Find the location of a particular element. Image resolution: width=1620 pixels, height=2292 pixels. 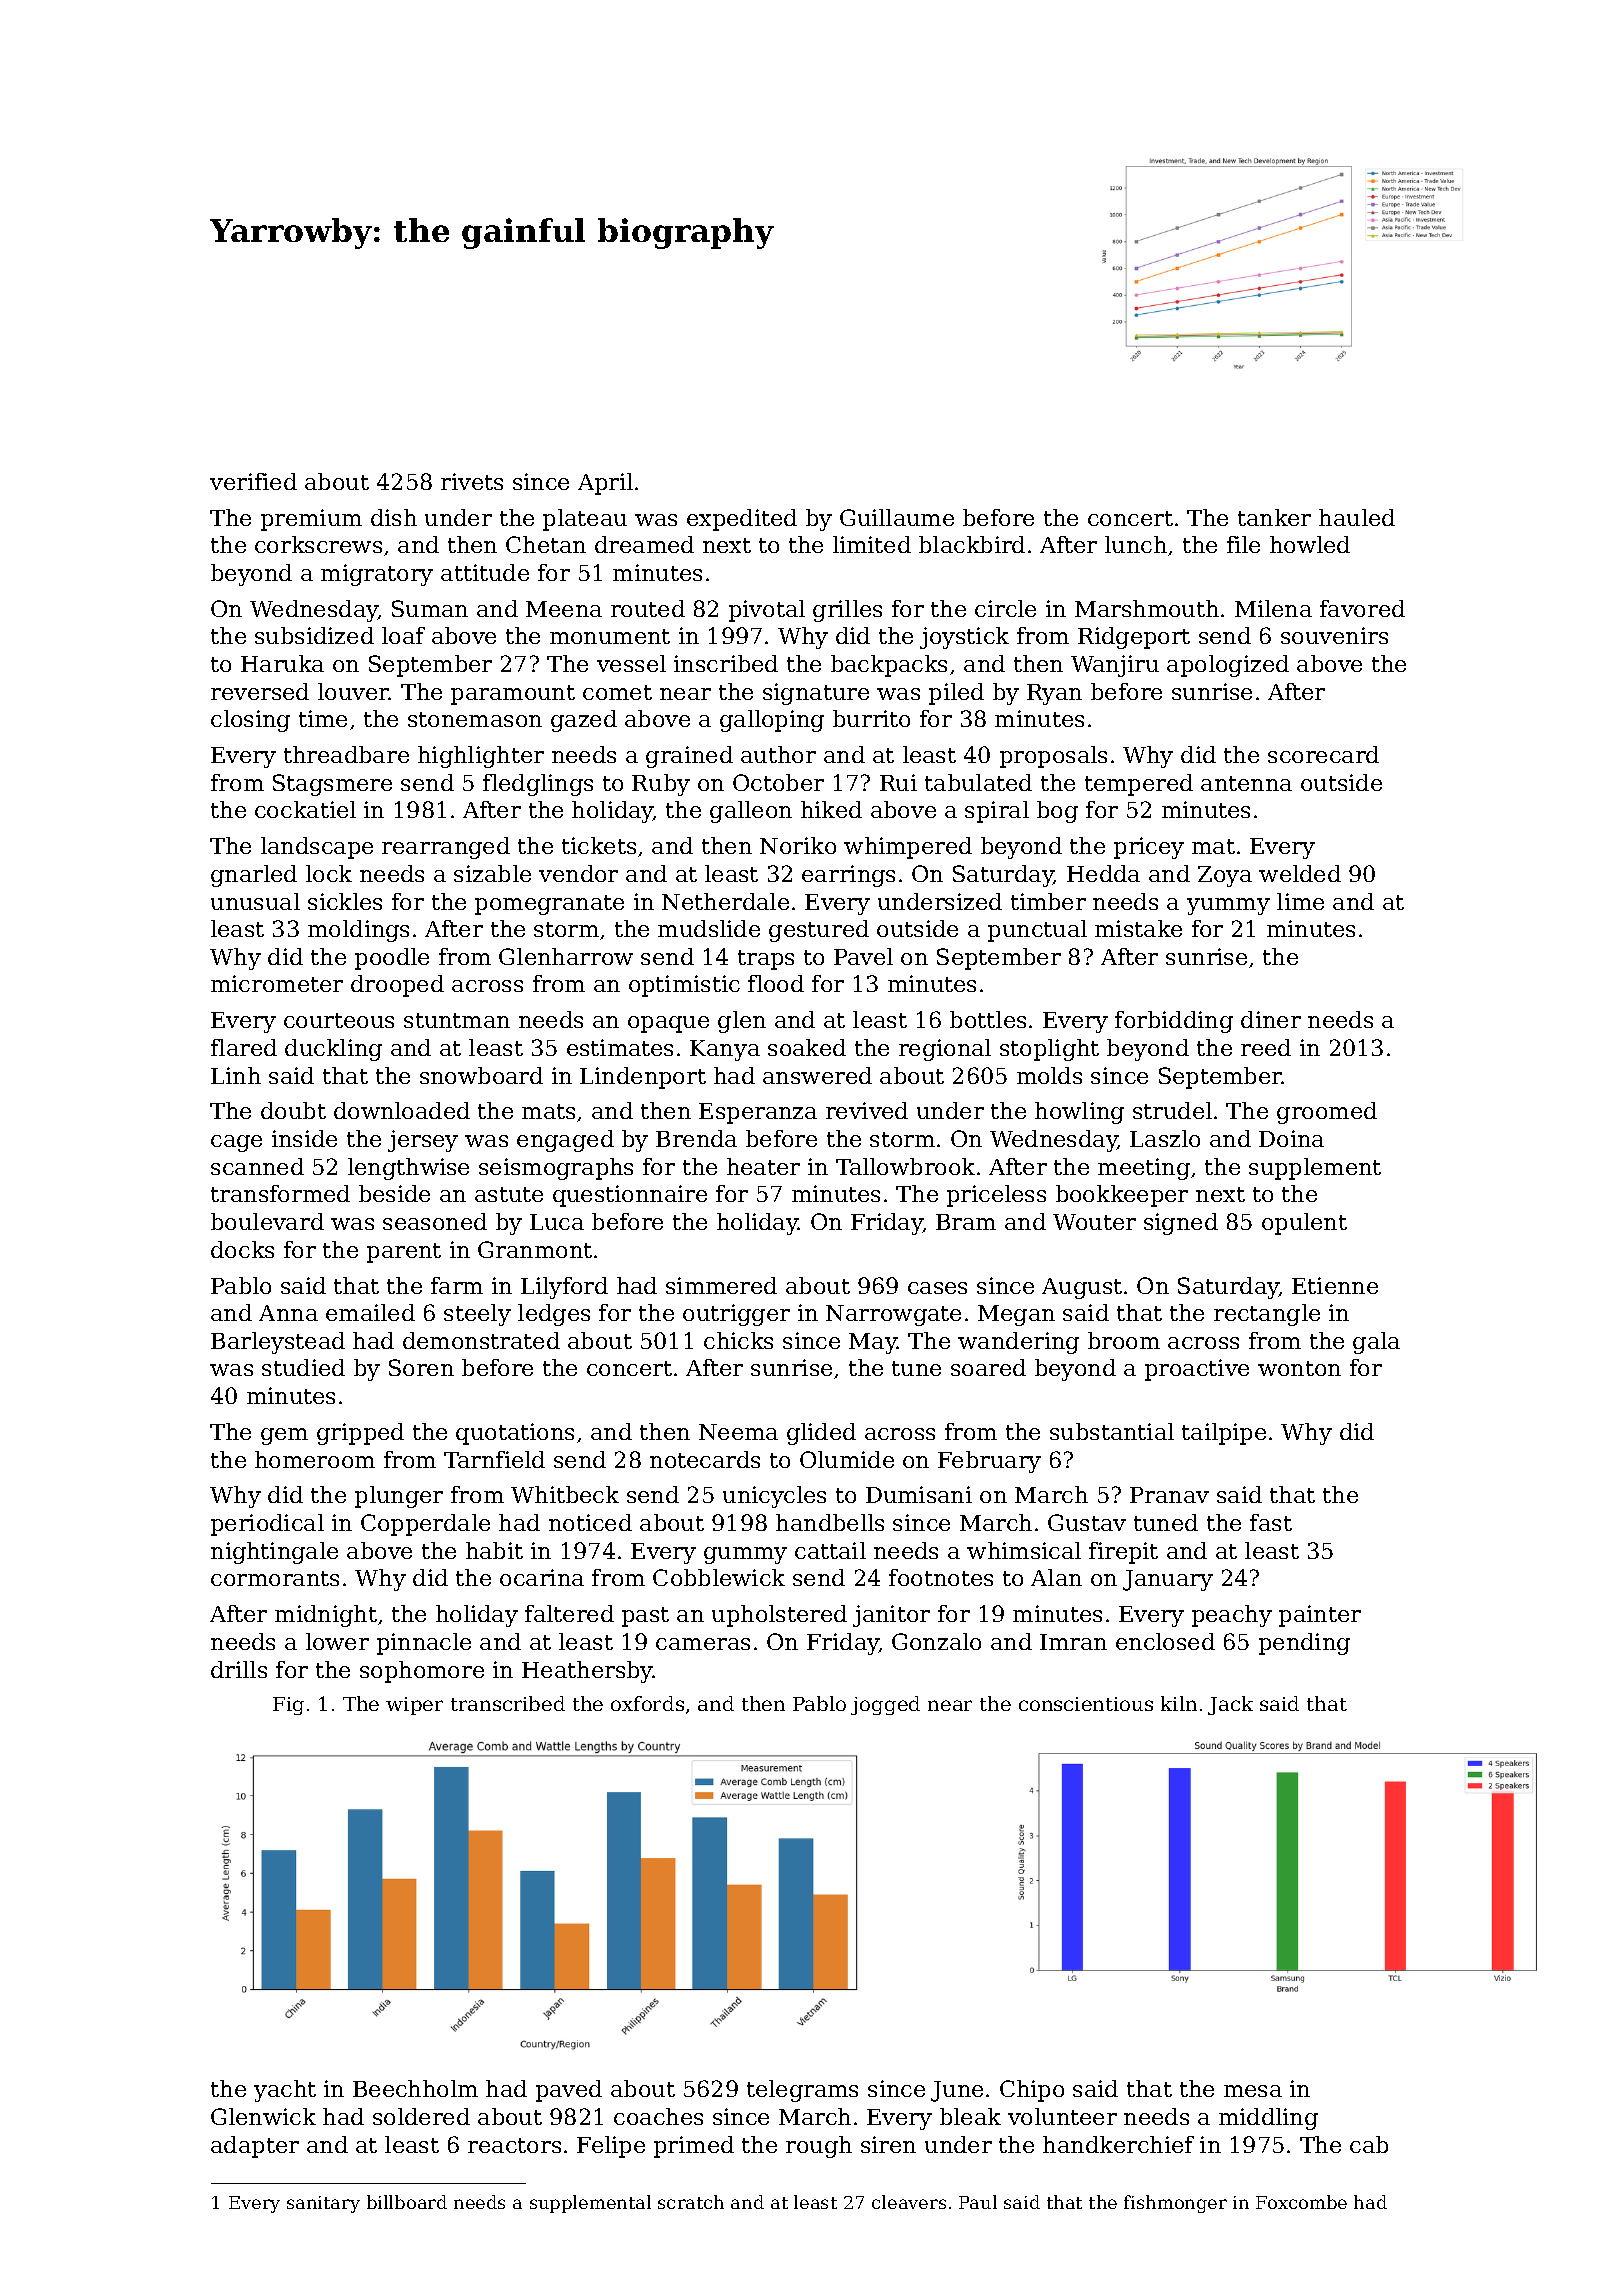

verified is located at coordinates (253, 481).
